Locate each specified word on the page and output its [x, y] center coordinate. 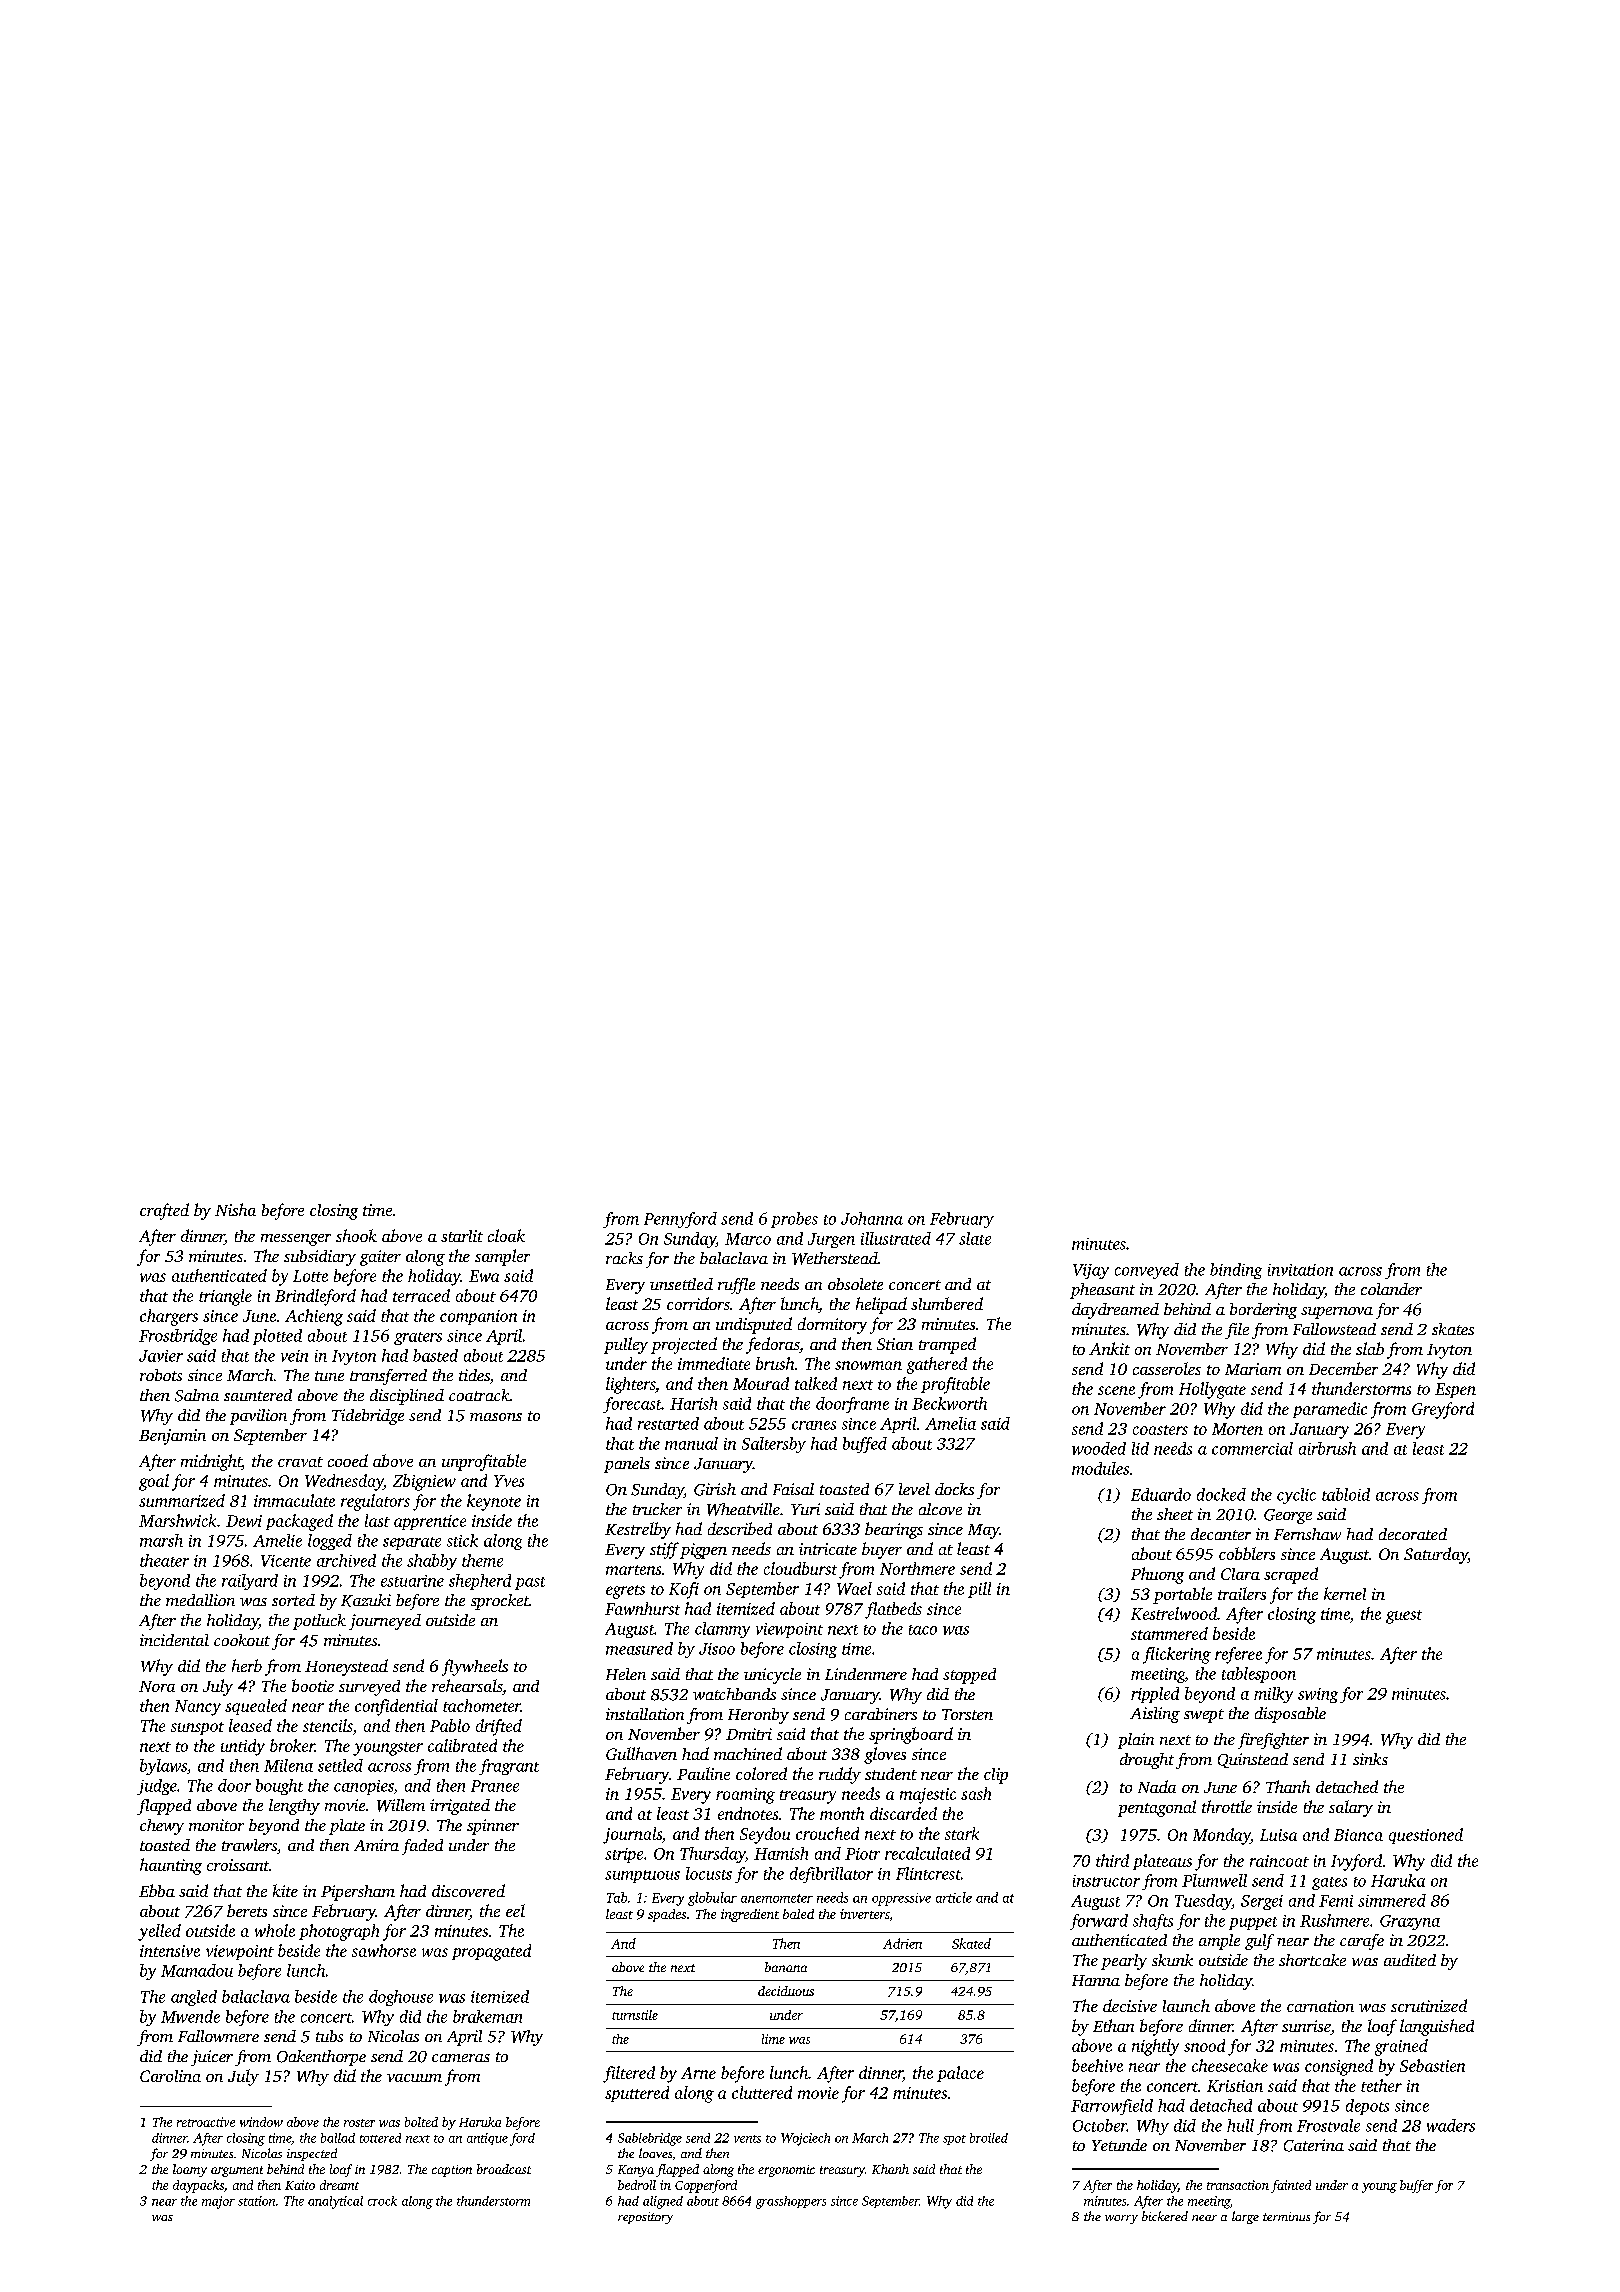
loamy [190, 2170]
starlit [462, 1236]
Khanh [890, 2169]
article [954, 1897]
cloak [506, 1235]
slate [975, 1238]
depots [1367, 2107]
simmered [1392, 1900]
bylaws [163, 1767]
